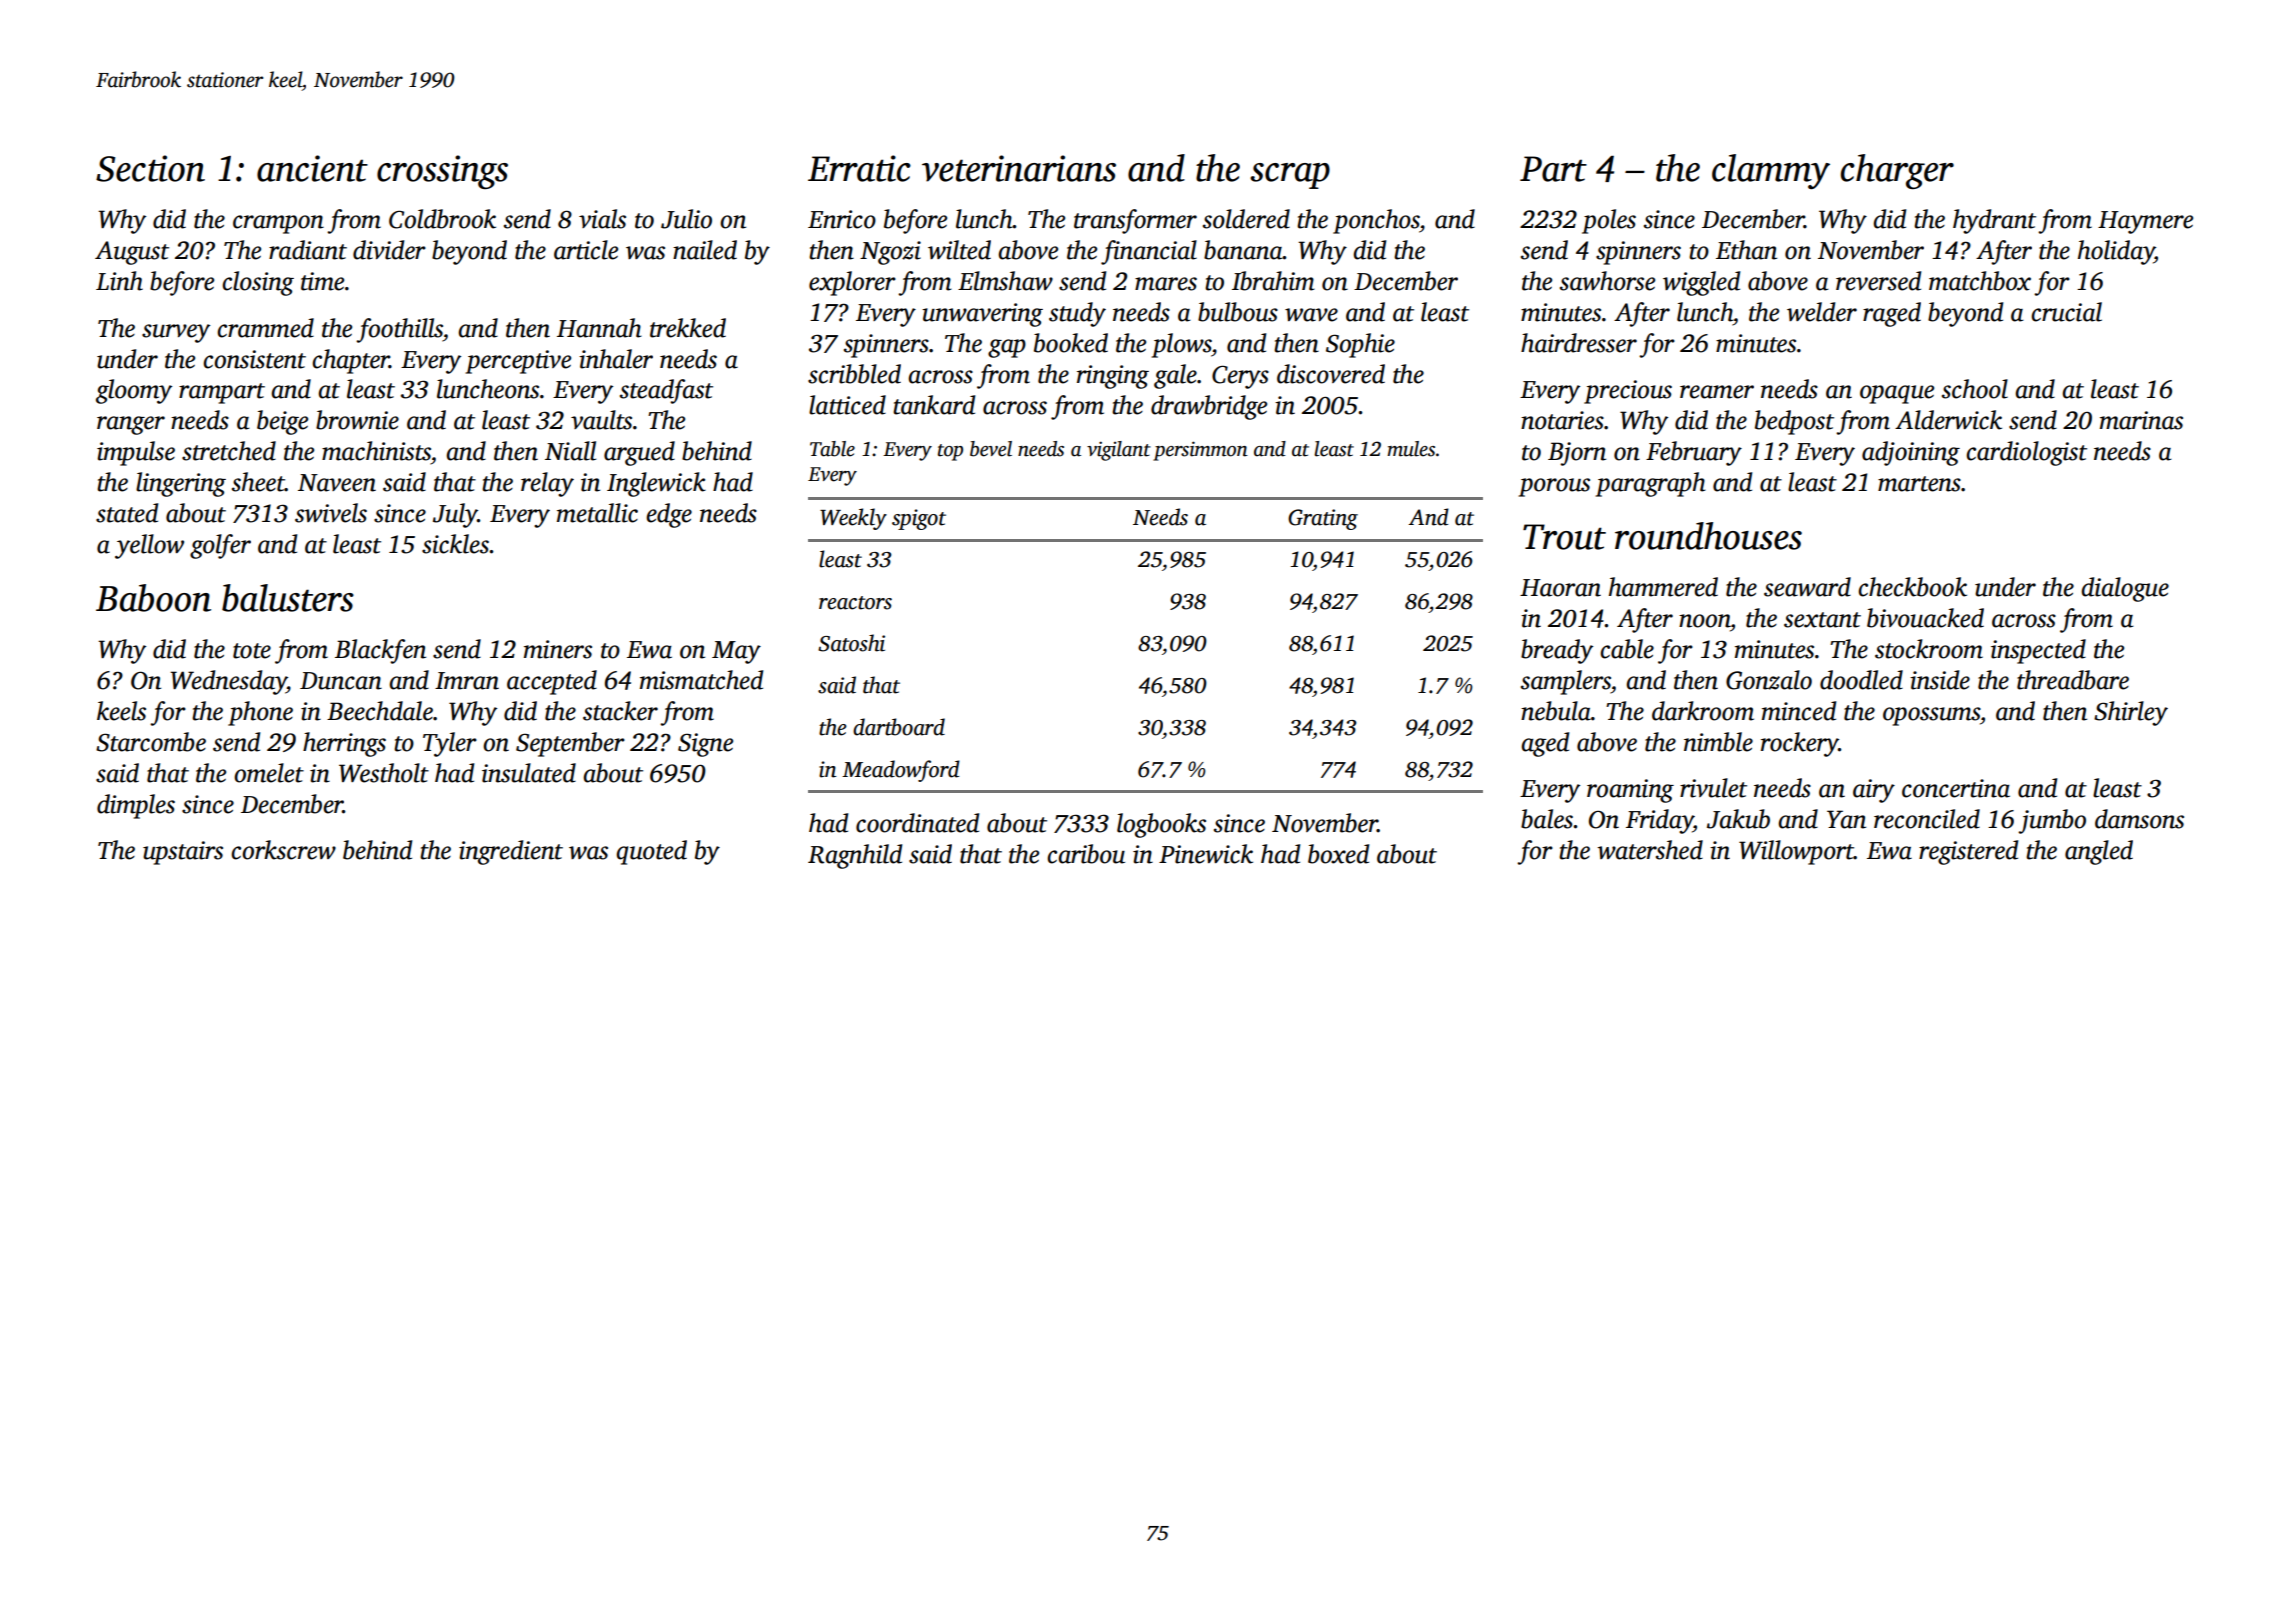 The image size is (2292, 1620). I want to click on balusters, so click(288, 598).
